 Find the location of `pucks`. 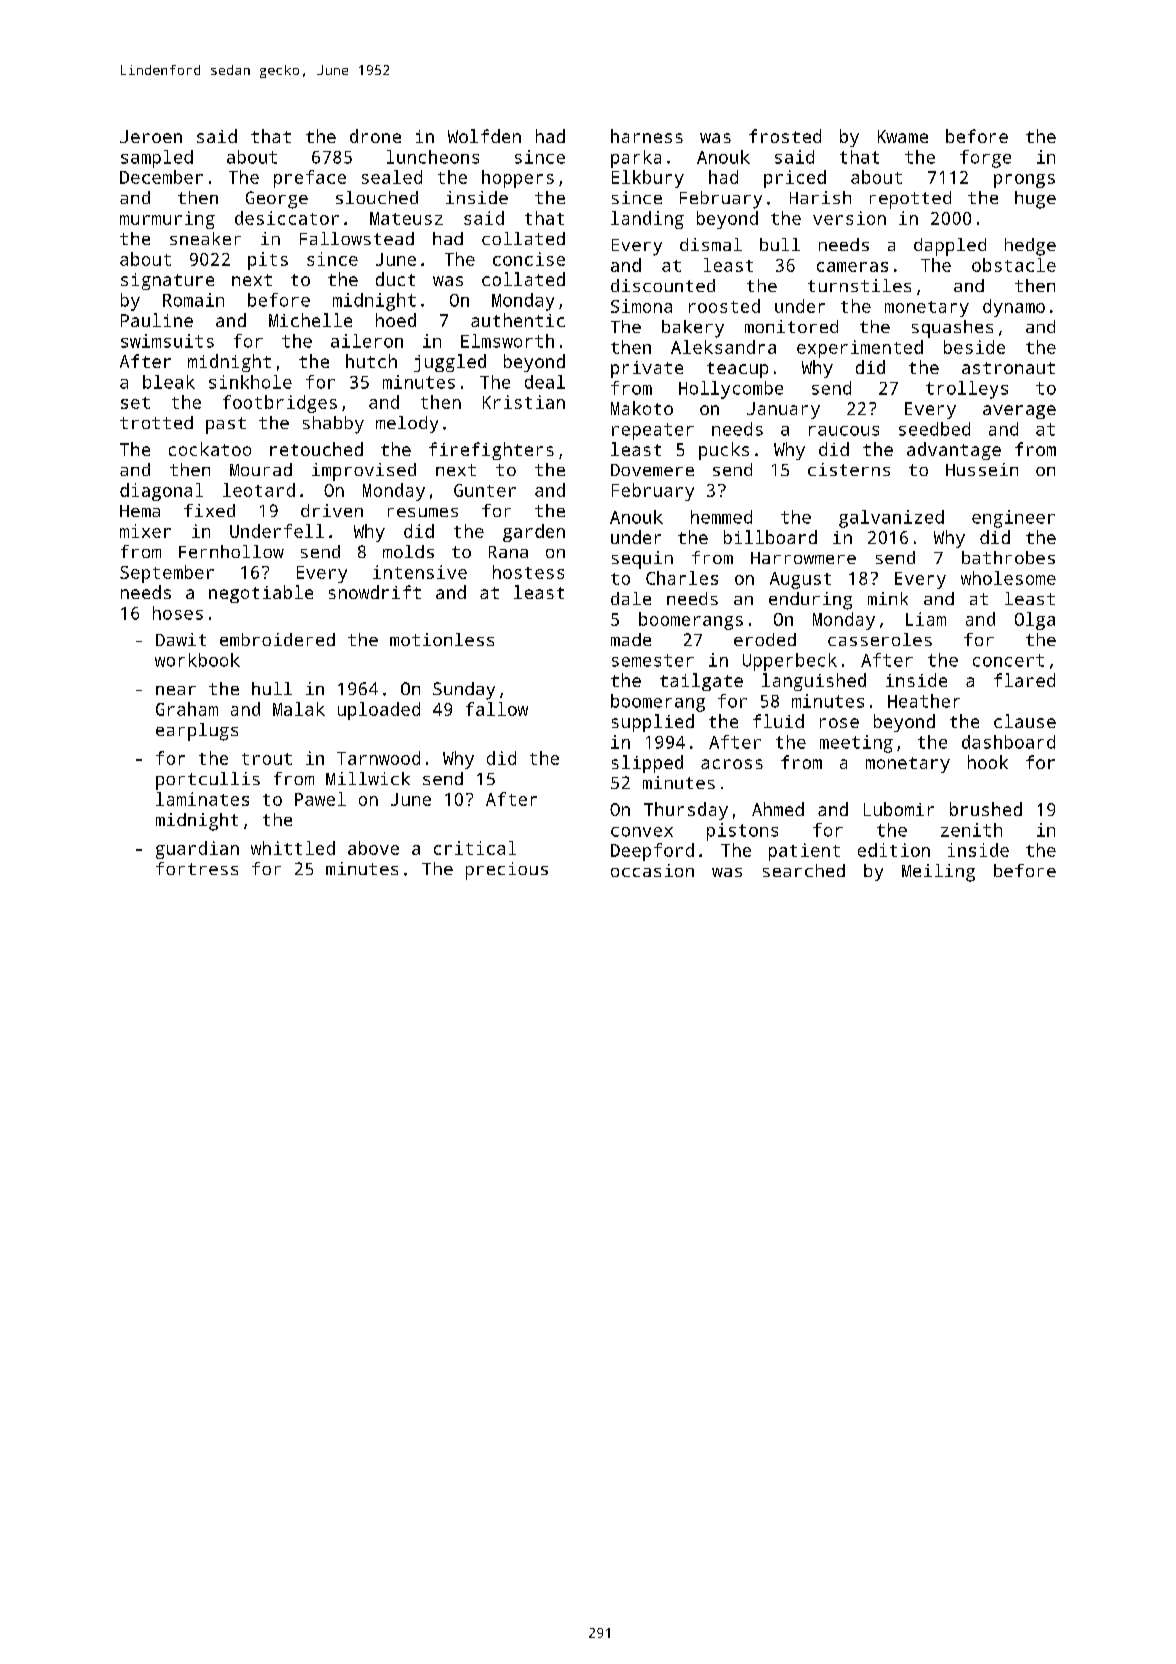

pucks is located at coordinates (724, 451).
